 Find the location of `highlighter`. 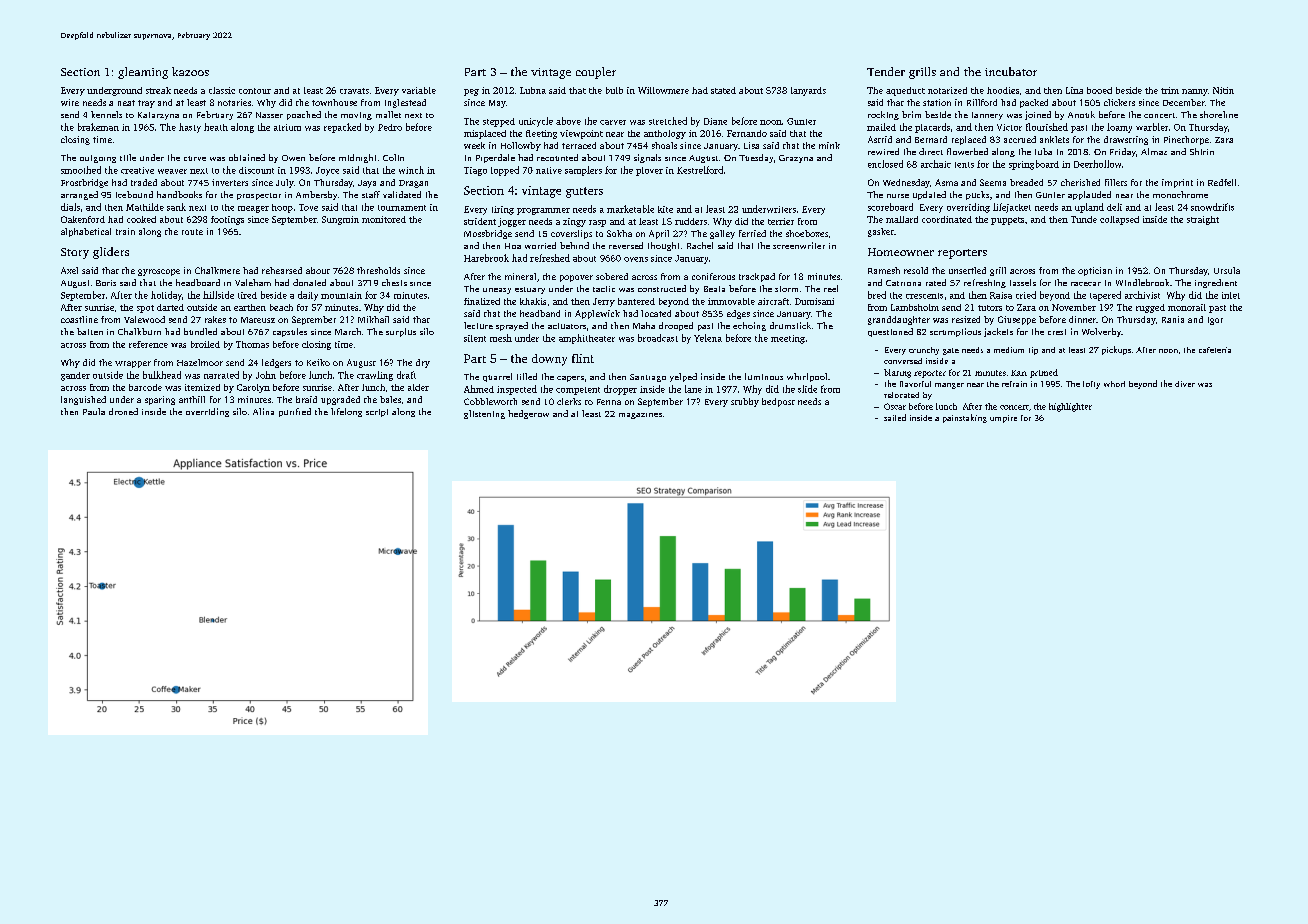

highlighter is located at coordinates (1070, 407).
